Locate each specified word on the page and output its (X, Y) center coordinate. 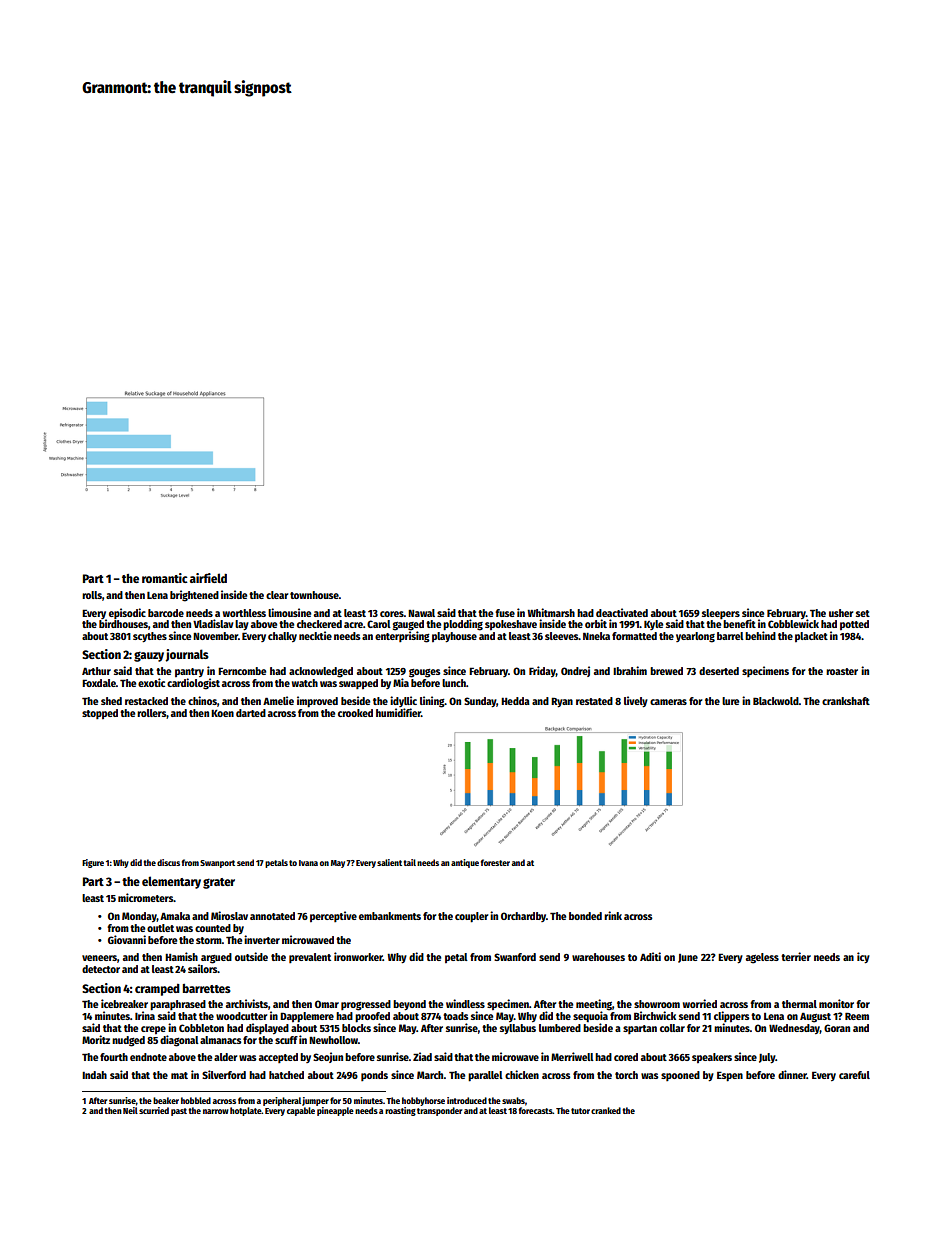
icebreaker (124, 1003)
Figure (93, 863)
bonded (585, 916)
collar (672, 1028)
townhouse (314, 595)
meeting (594, 1005)
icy (863, 957)
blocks (356, 1028)
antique (465, 863)
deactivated (622, 612)
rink (613, 915)
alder (225, 1057)
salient (389, 862)
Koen (222, 713)
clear (277, 595)
